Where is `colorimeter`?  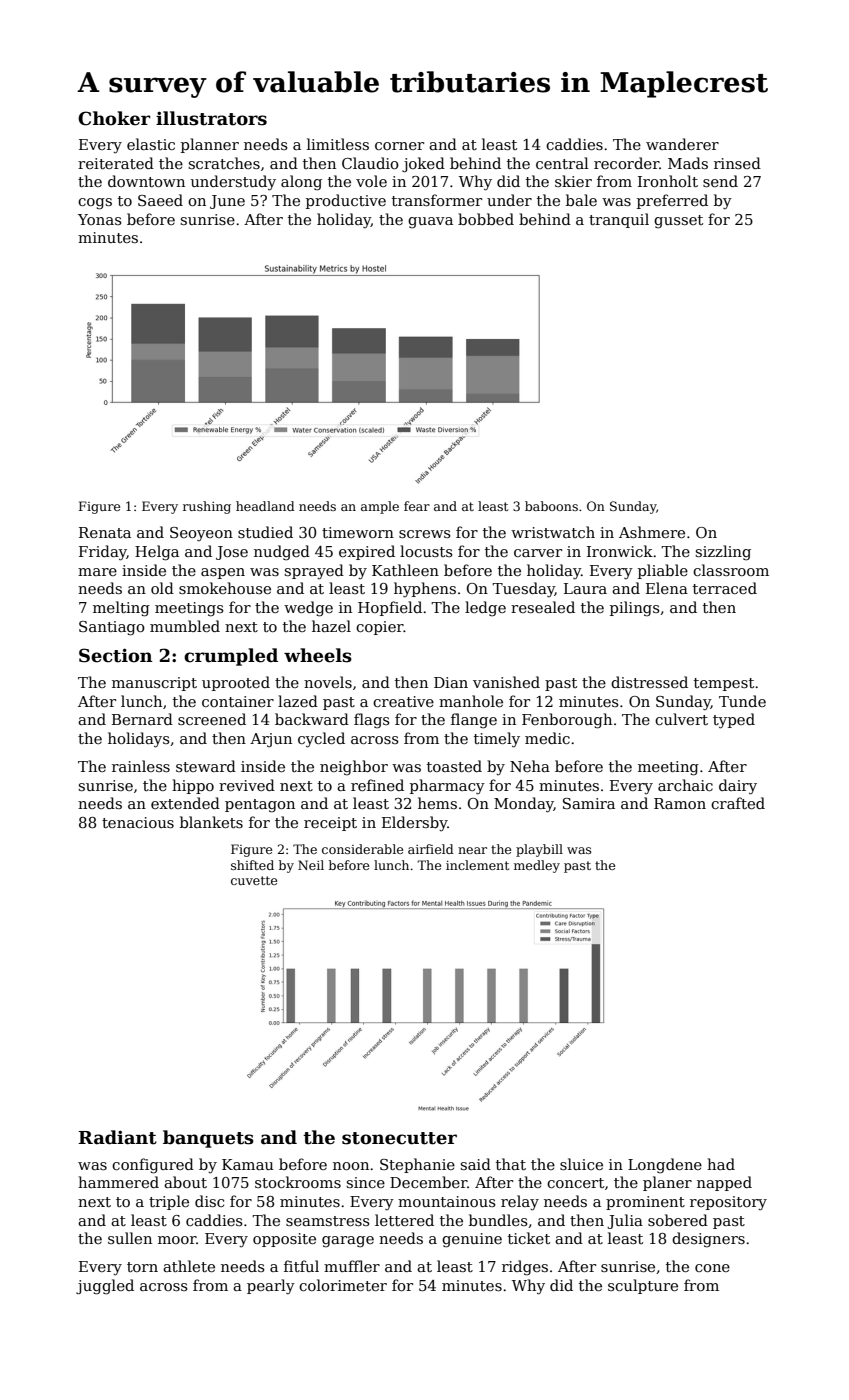
colorimeter is located at coordinates (343, 1285).
